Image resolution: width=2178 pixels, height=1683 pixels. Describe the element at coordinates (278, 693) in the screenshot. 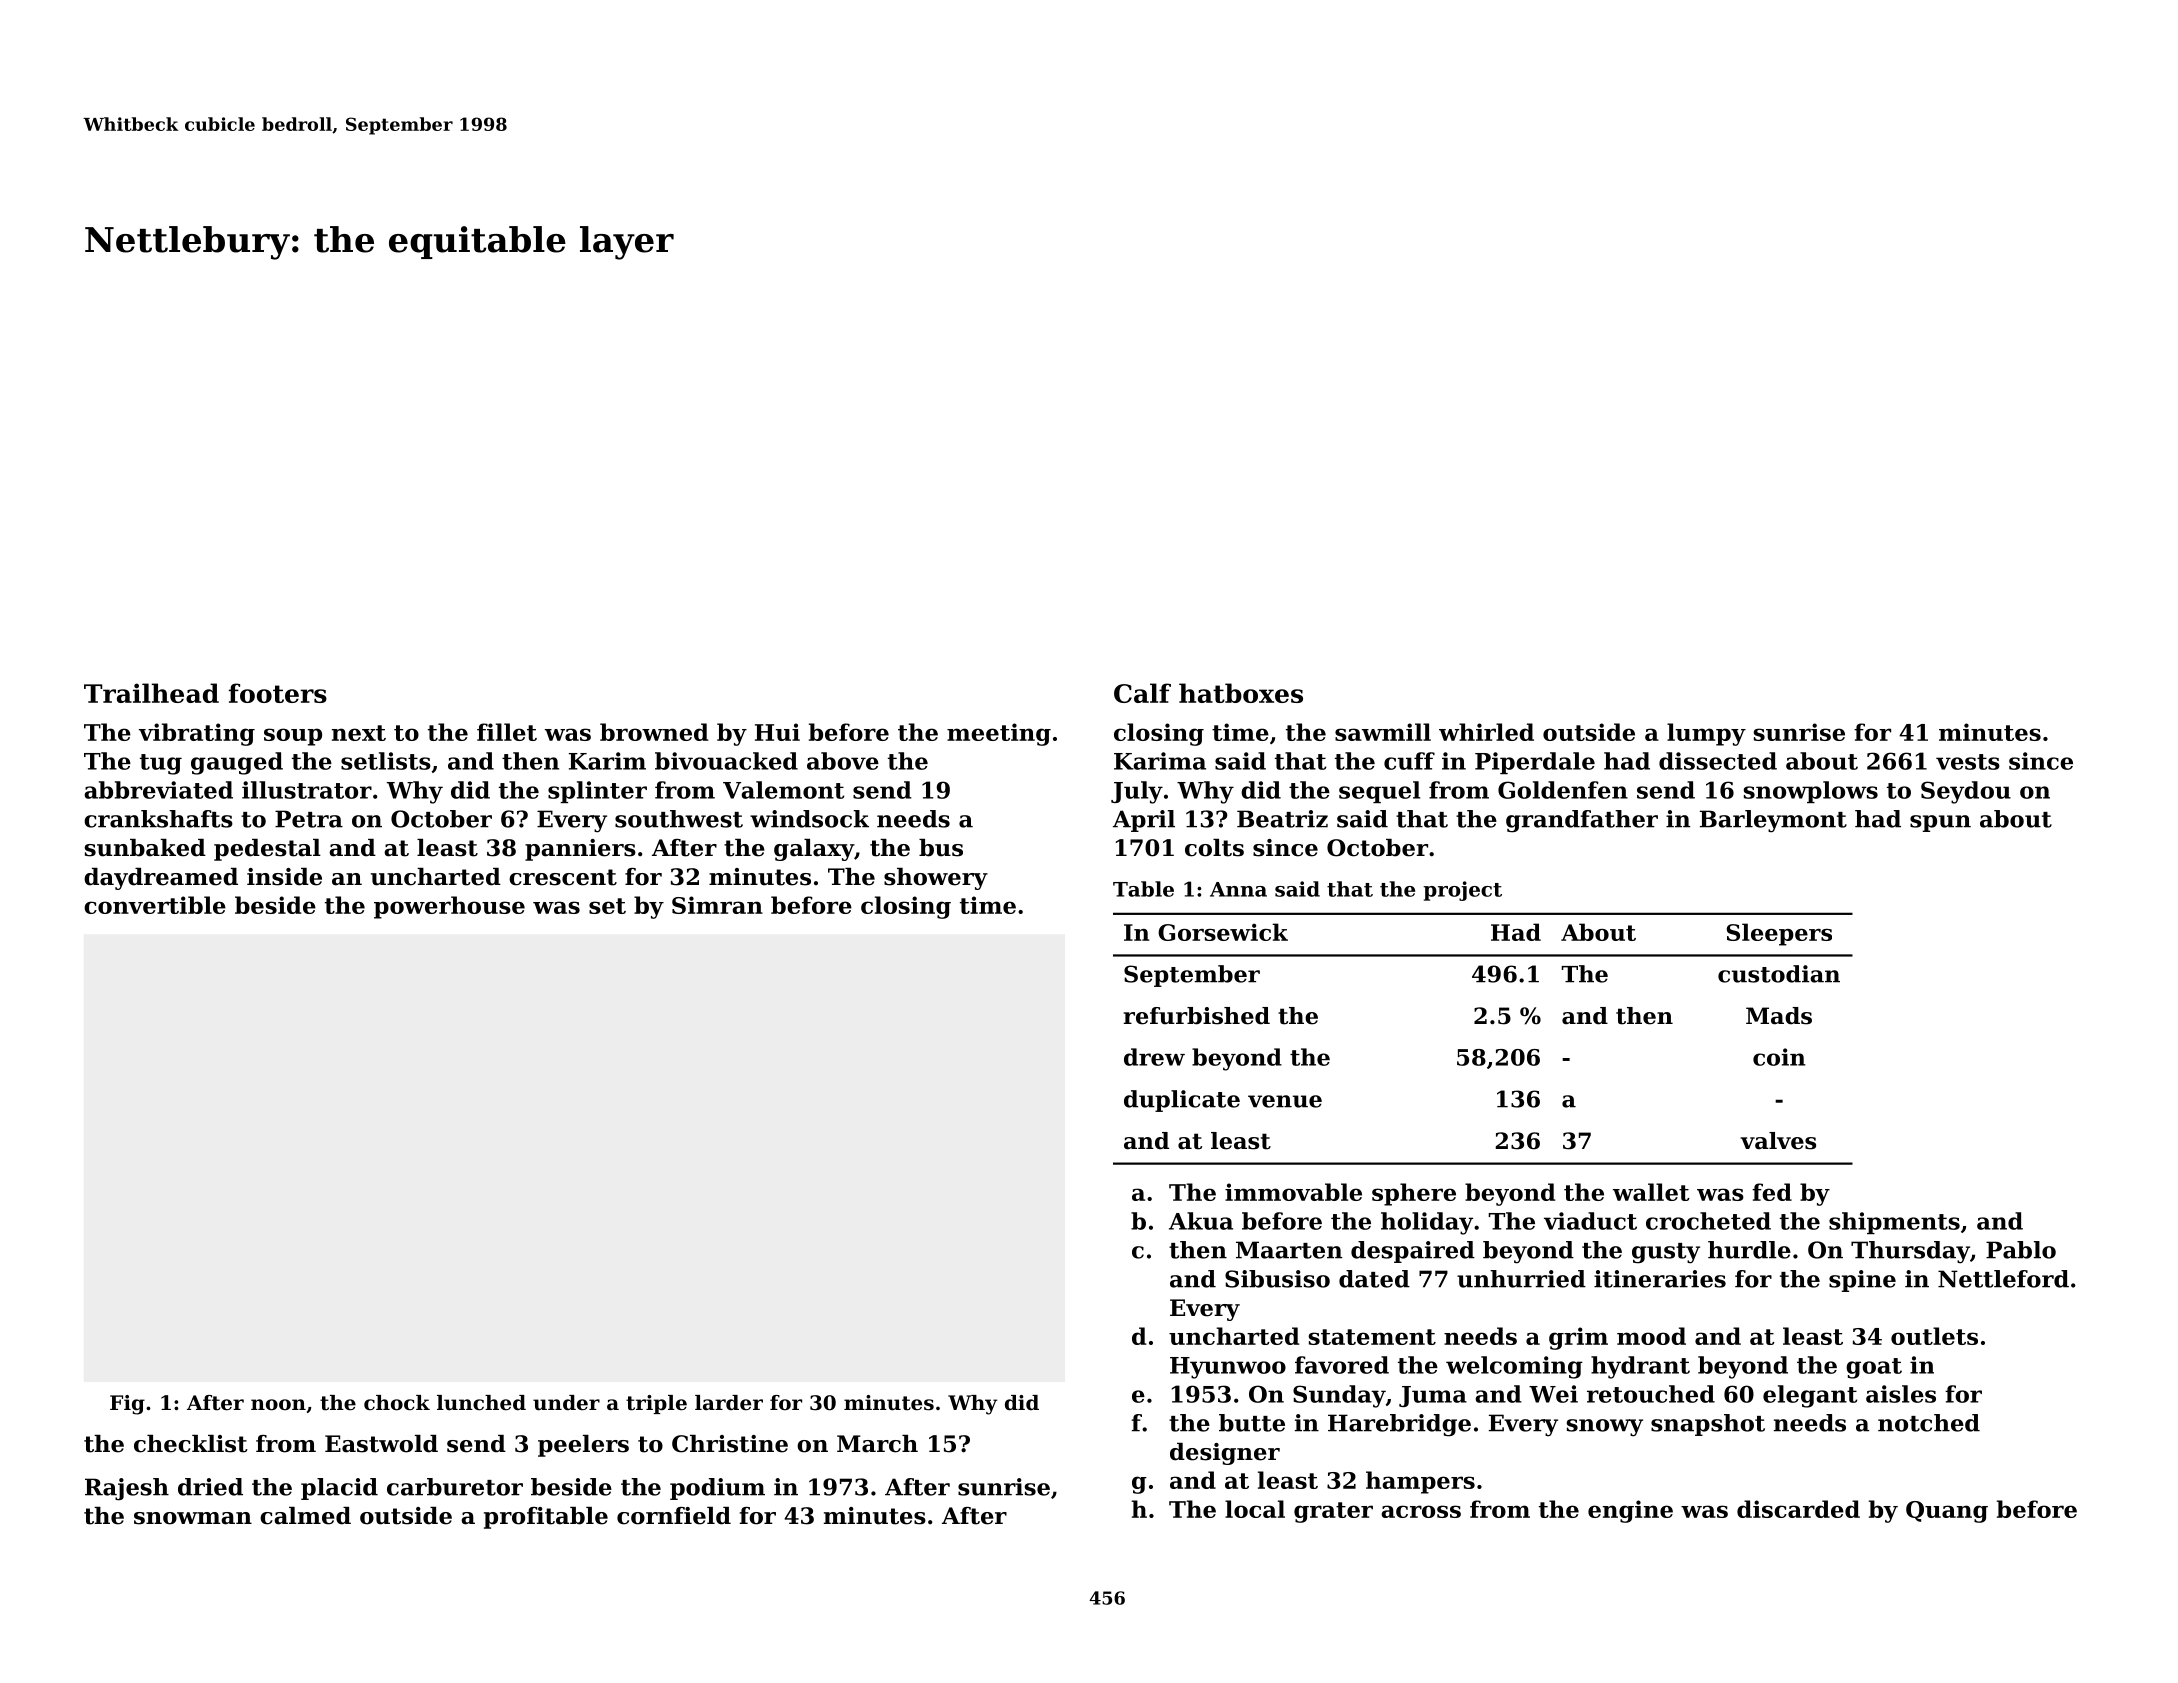

I see `footers` at that location.
